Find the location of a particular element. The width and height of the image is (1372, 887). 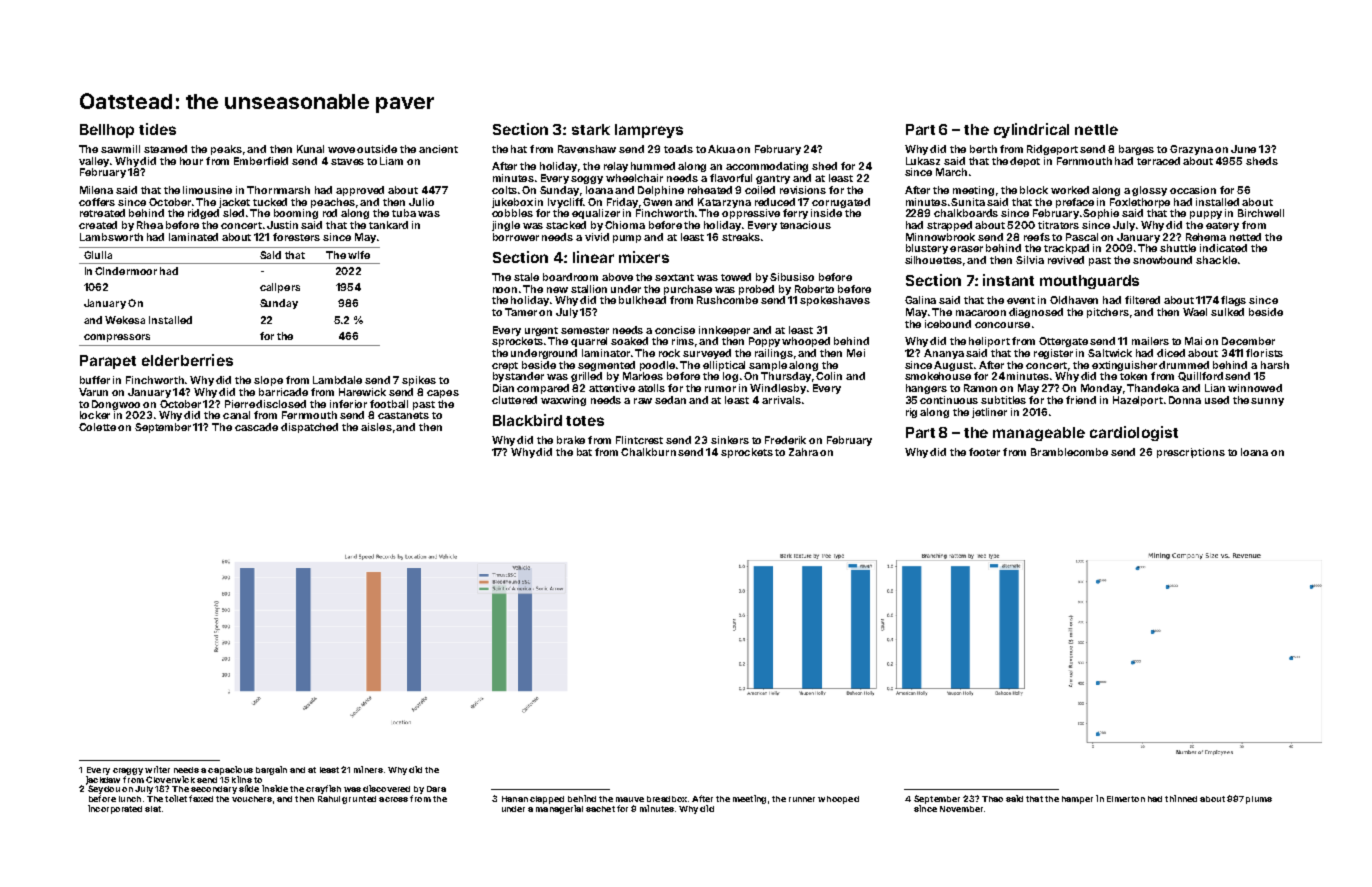

rod is located at coordinates (330, 213).
